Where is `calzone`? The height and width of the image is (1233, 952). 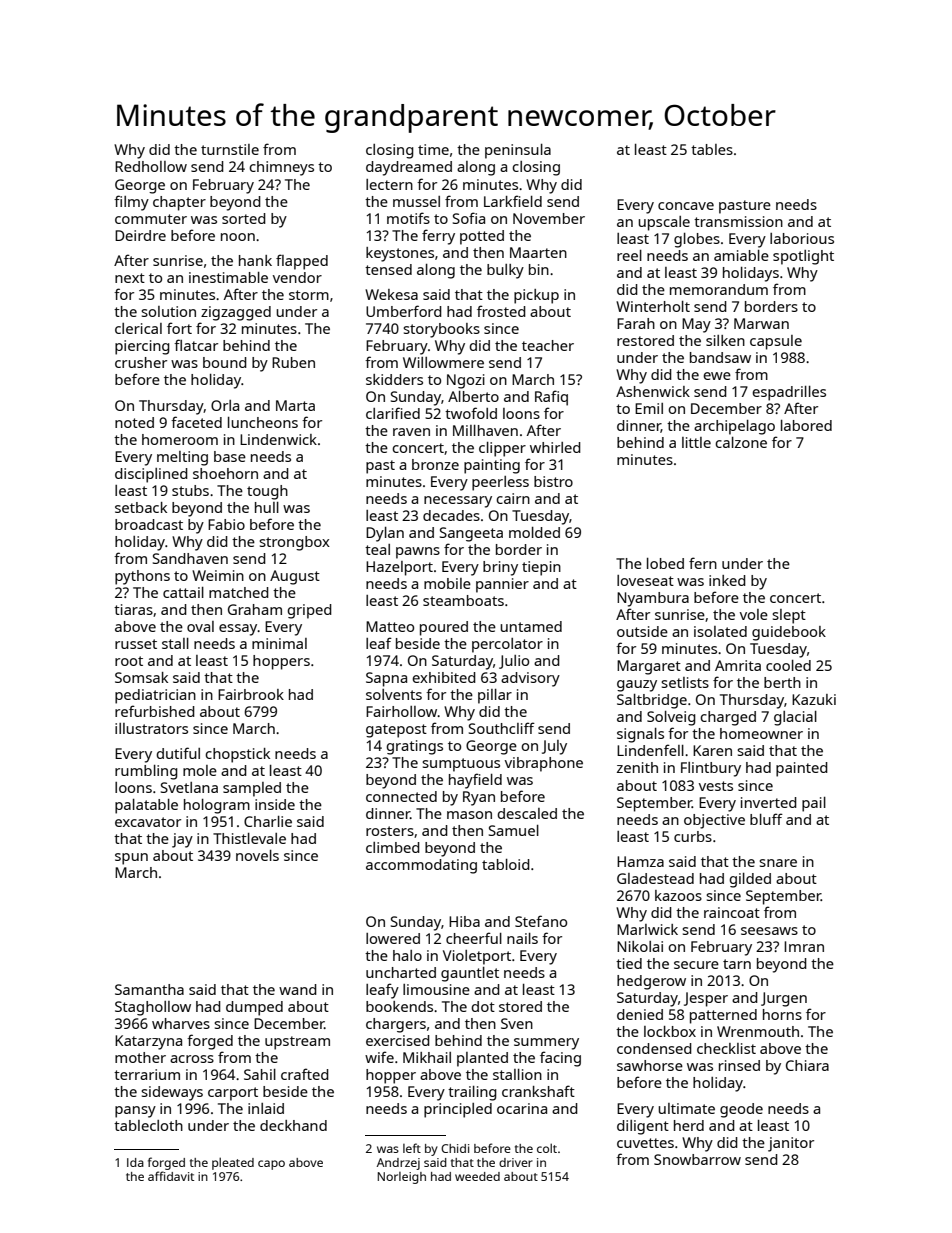 calzone is located at coordinates (741, 442).
